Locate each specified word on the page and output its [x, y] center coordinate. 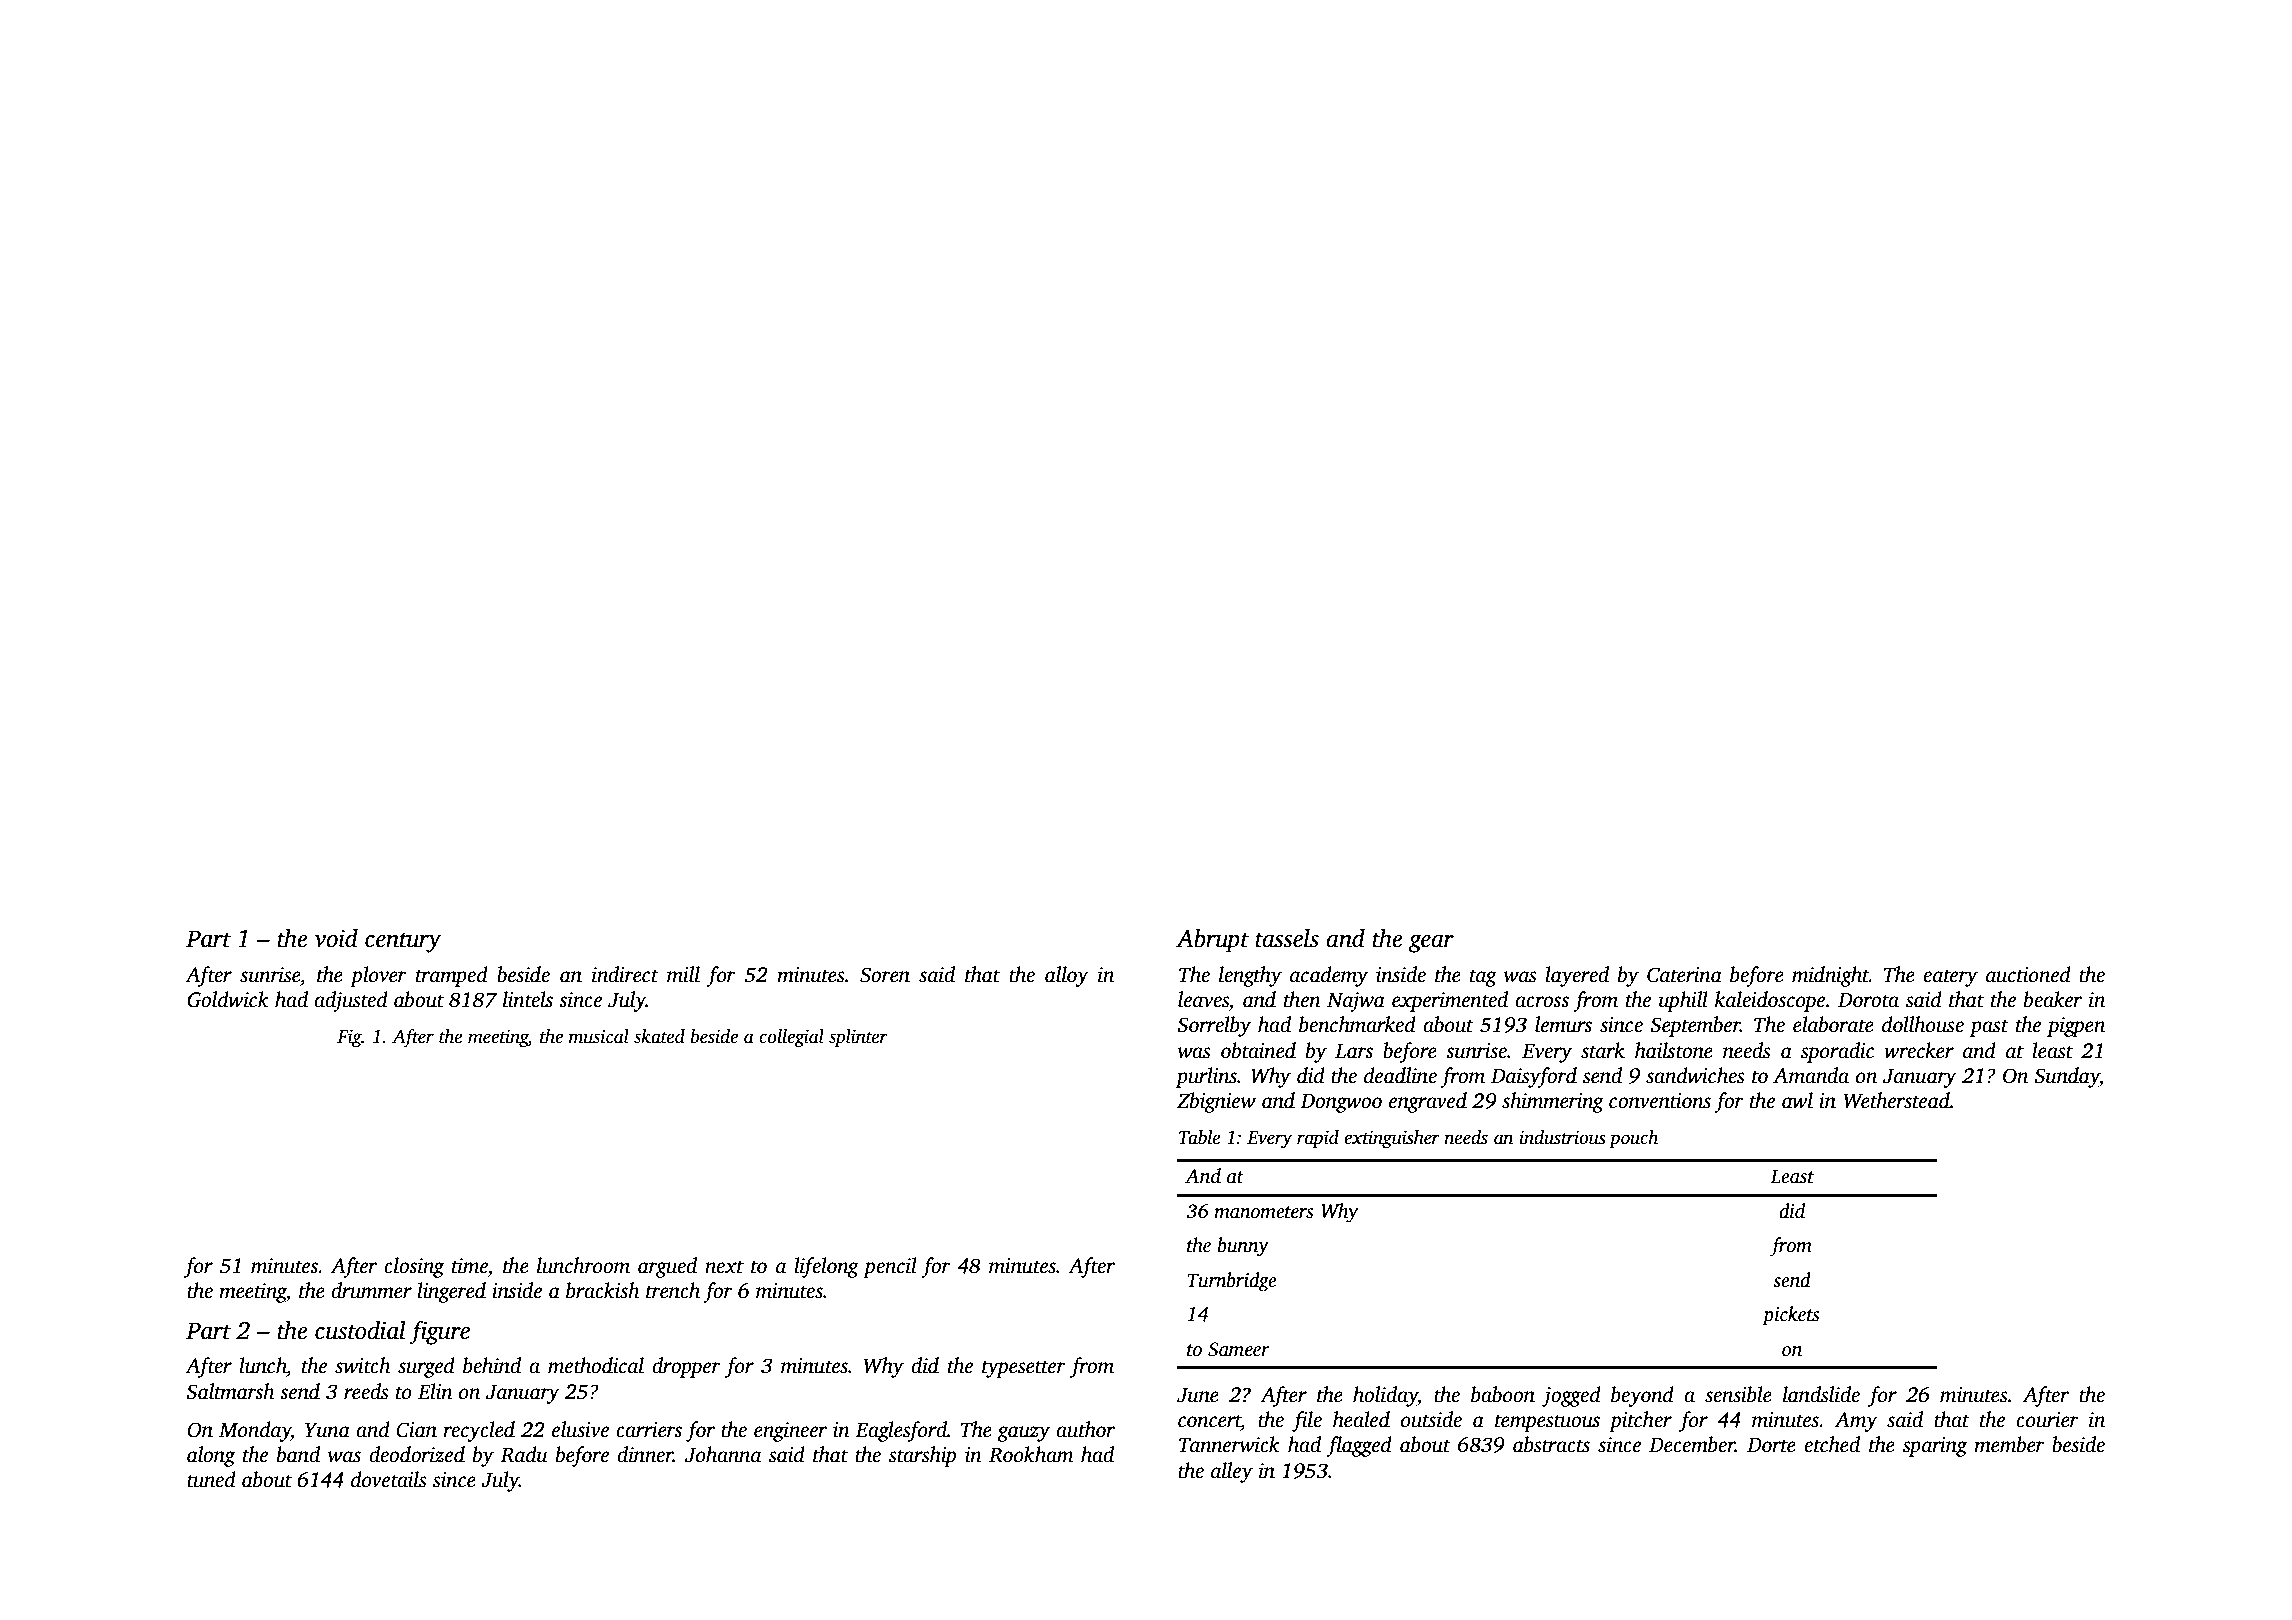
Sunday [2067, 1077]
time [470, 1266]
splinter [858, 1038]
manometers [1264, 1212]
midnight [1830, 976]
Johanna [723, 1454]
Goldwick [228, 999]
